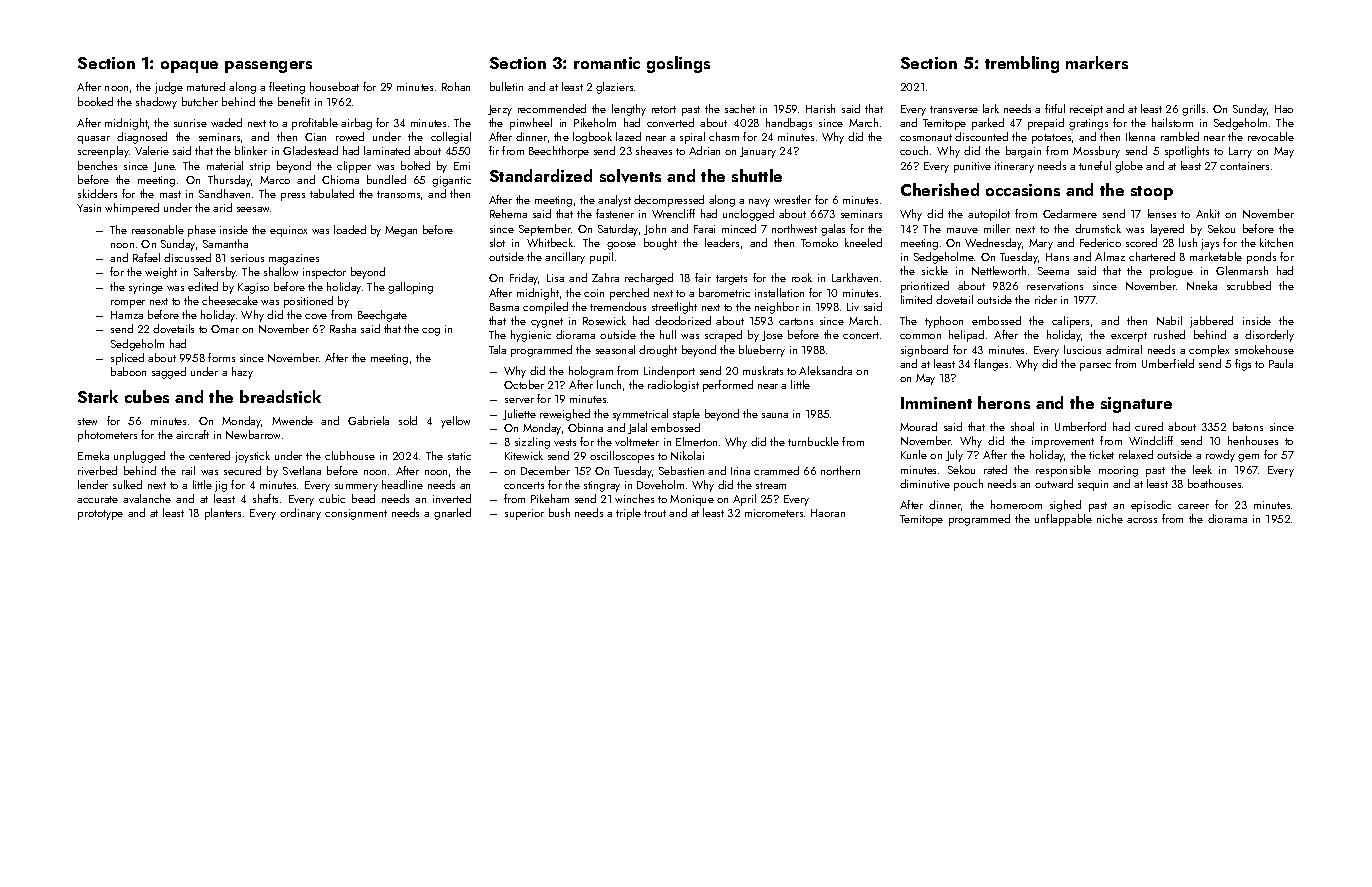 The height and width of the screenshot is (887, 1372). What do you see at coordinates (1269, 336) in the screenshot?
I see `disorderly` at bounding box center [1269, 336].
